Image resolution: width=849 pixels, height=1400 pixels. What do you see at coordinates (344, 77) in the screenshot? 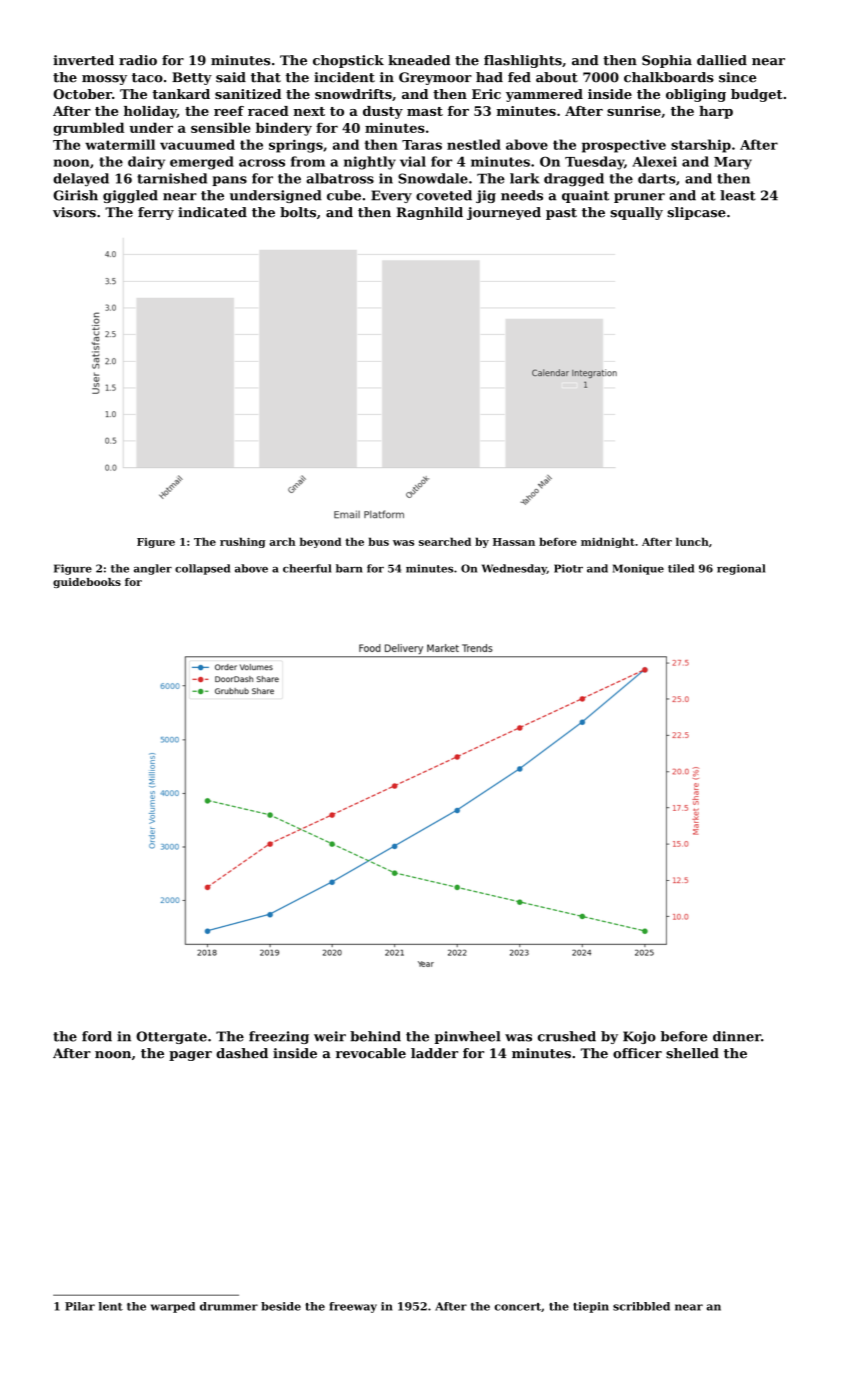
I see `incident` at bounding box center [344, 77].
